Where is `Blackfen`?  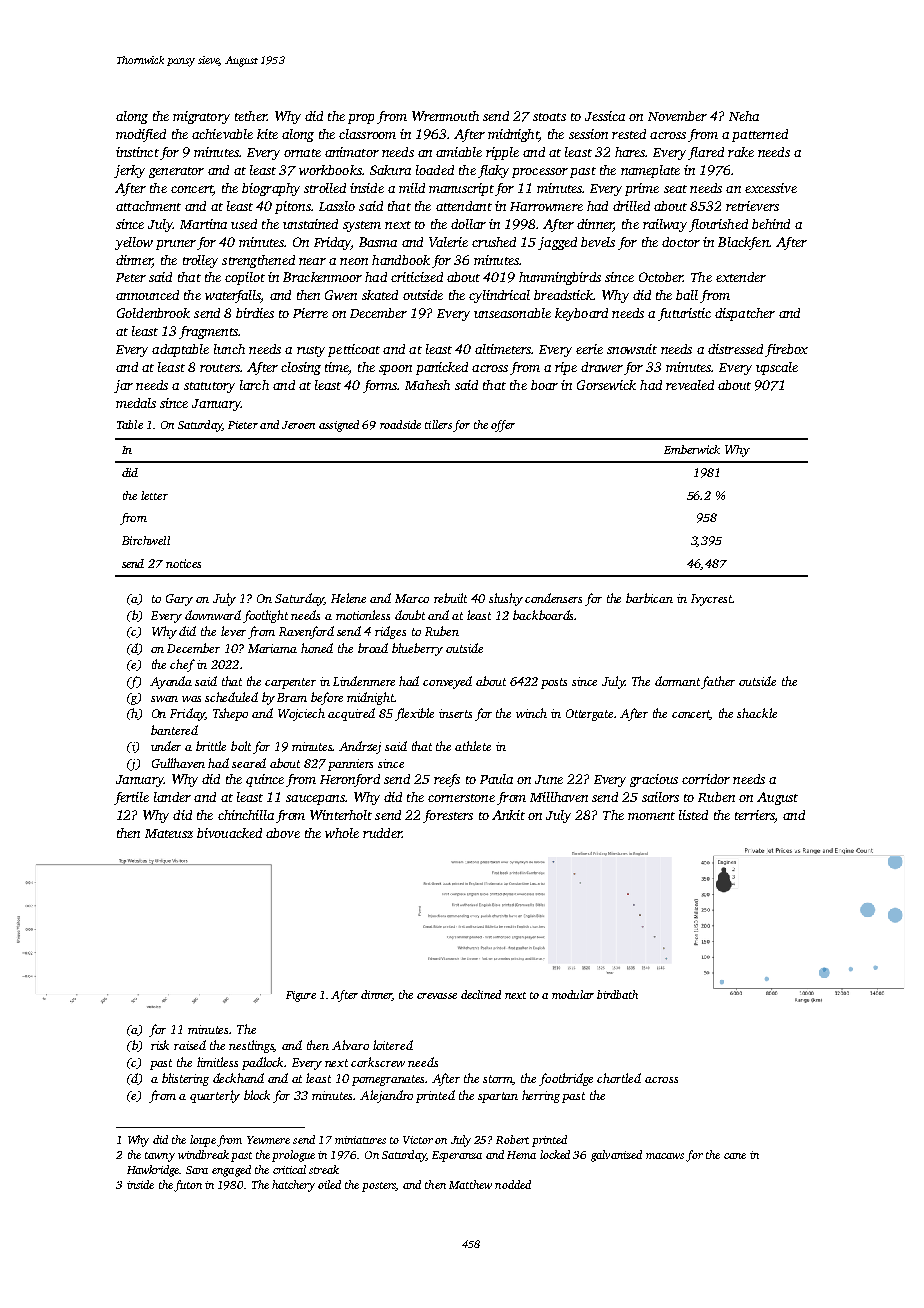 Blackfen is located at coordinates (743, 243).
